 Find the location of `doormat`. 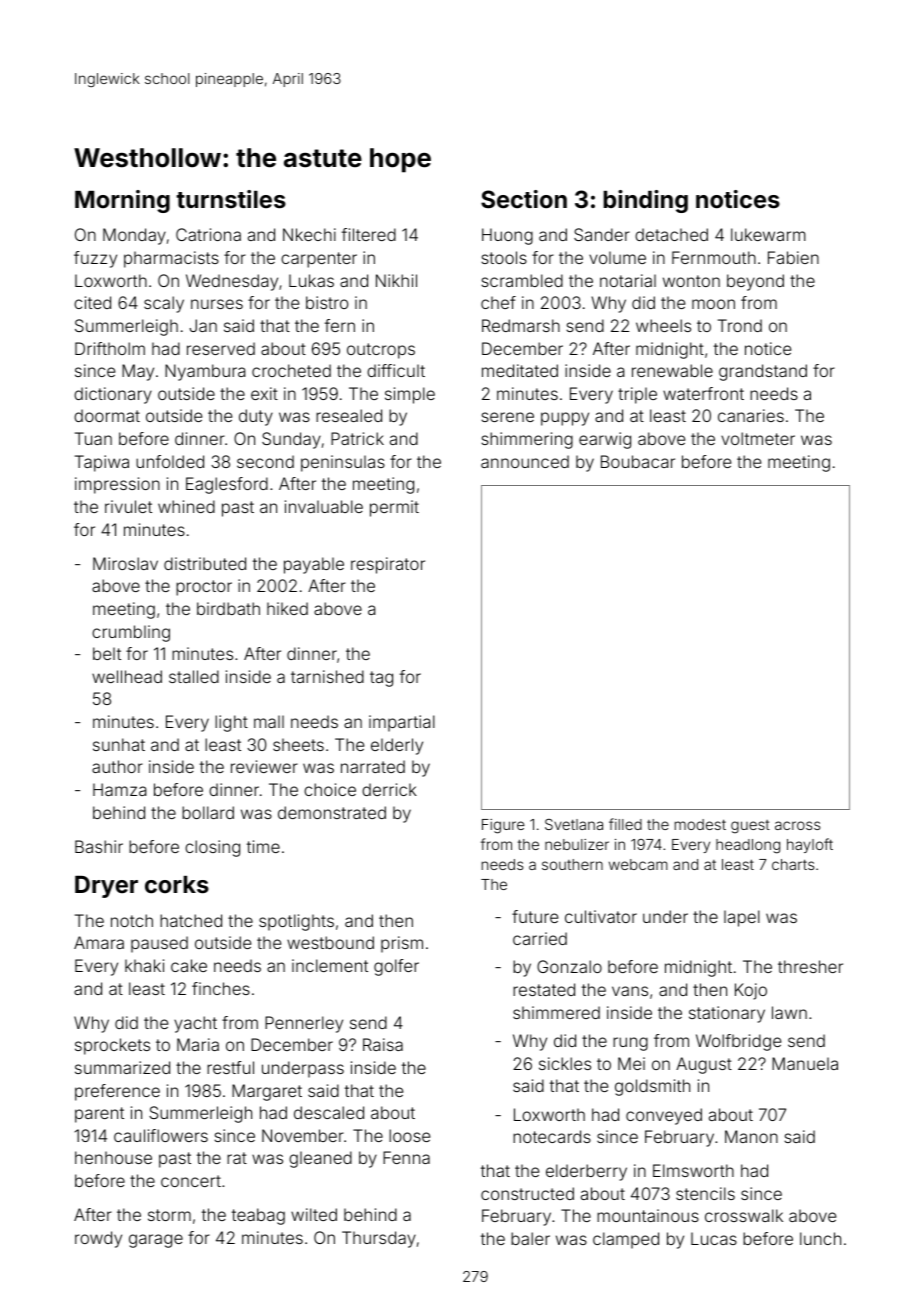

doormat is located at coordinates (107, 415).
